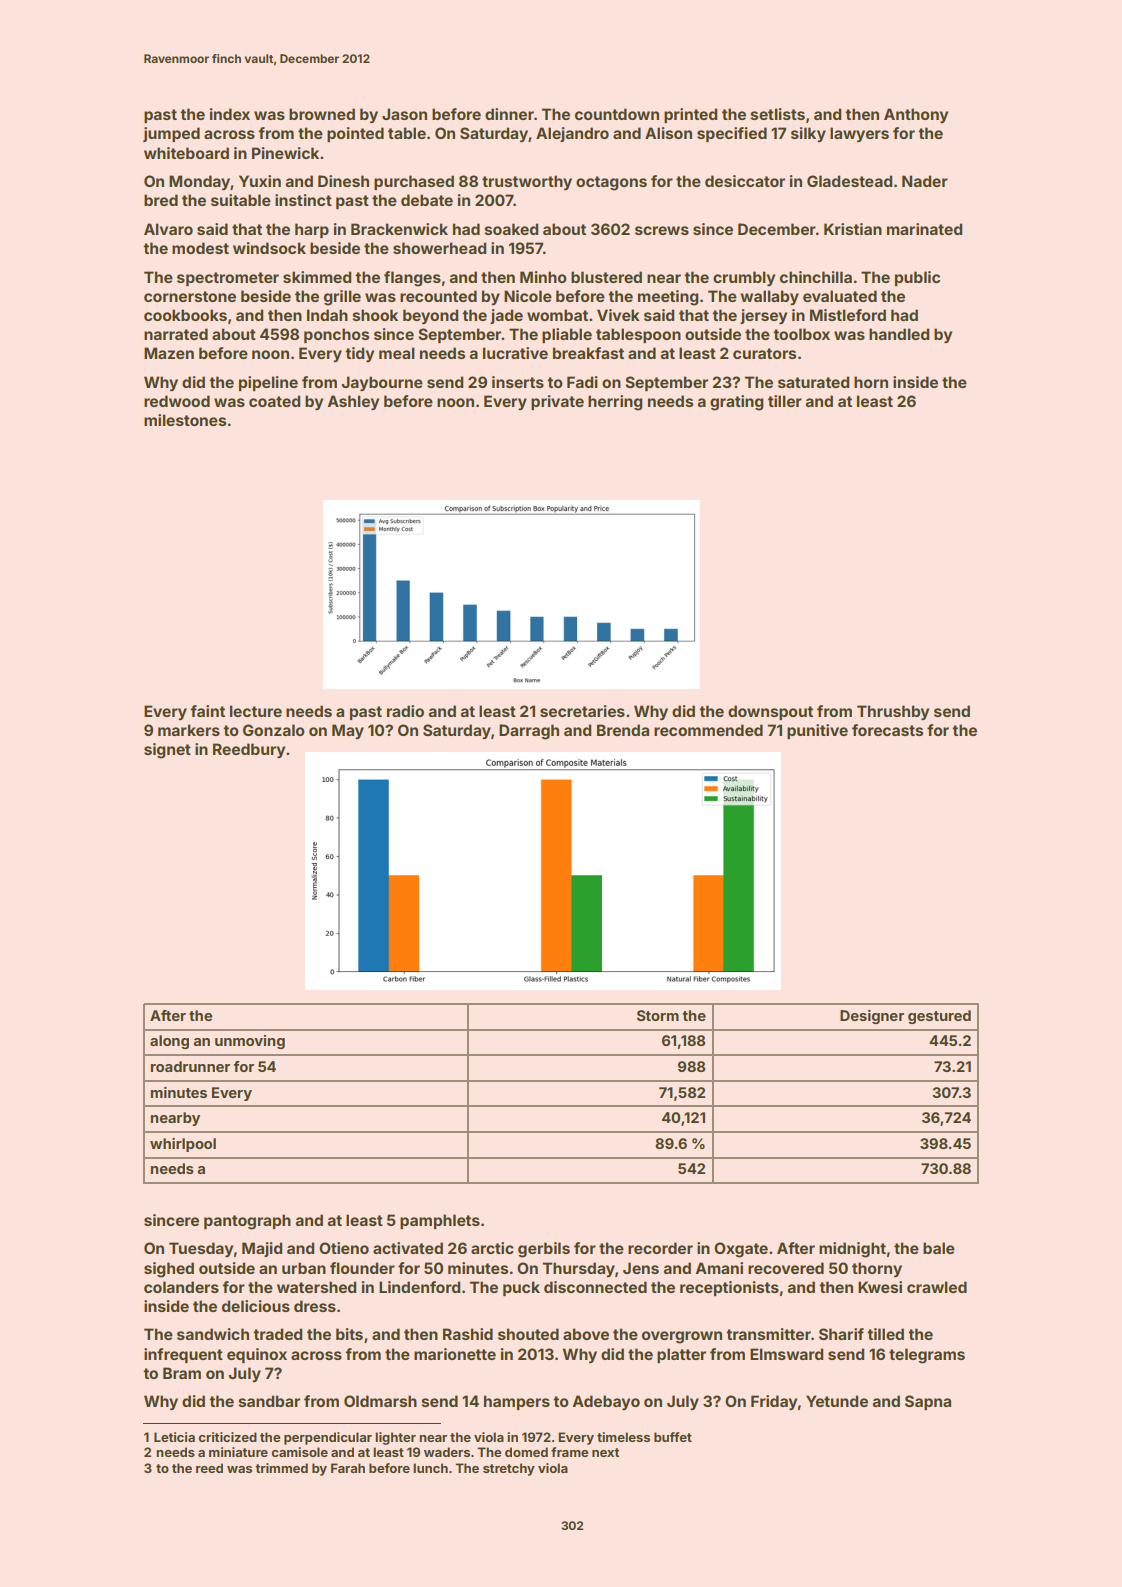 The height and width of the image is (1587, 1122). Describe the element at coordinates (658, 1015) in the image. I see `Storm` at that location.
